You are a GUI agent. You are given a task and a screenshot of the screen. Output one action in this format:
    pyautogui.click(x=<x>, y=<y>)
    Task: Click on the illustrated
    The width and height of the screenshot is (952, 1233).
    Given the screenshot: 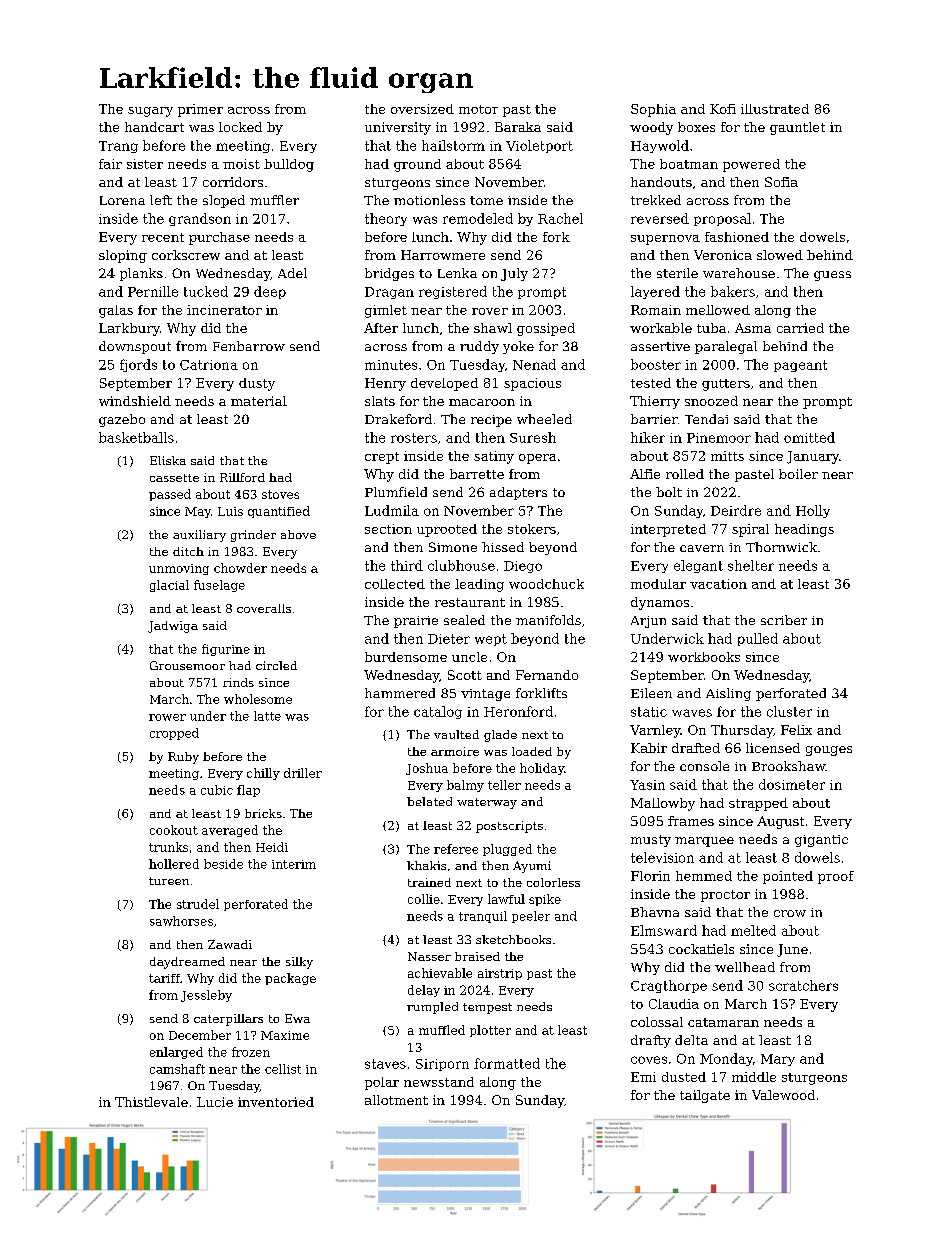 What is the action you would take?
    pyautogui.click(x=775, y=109)
